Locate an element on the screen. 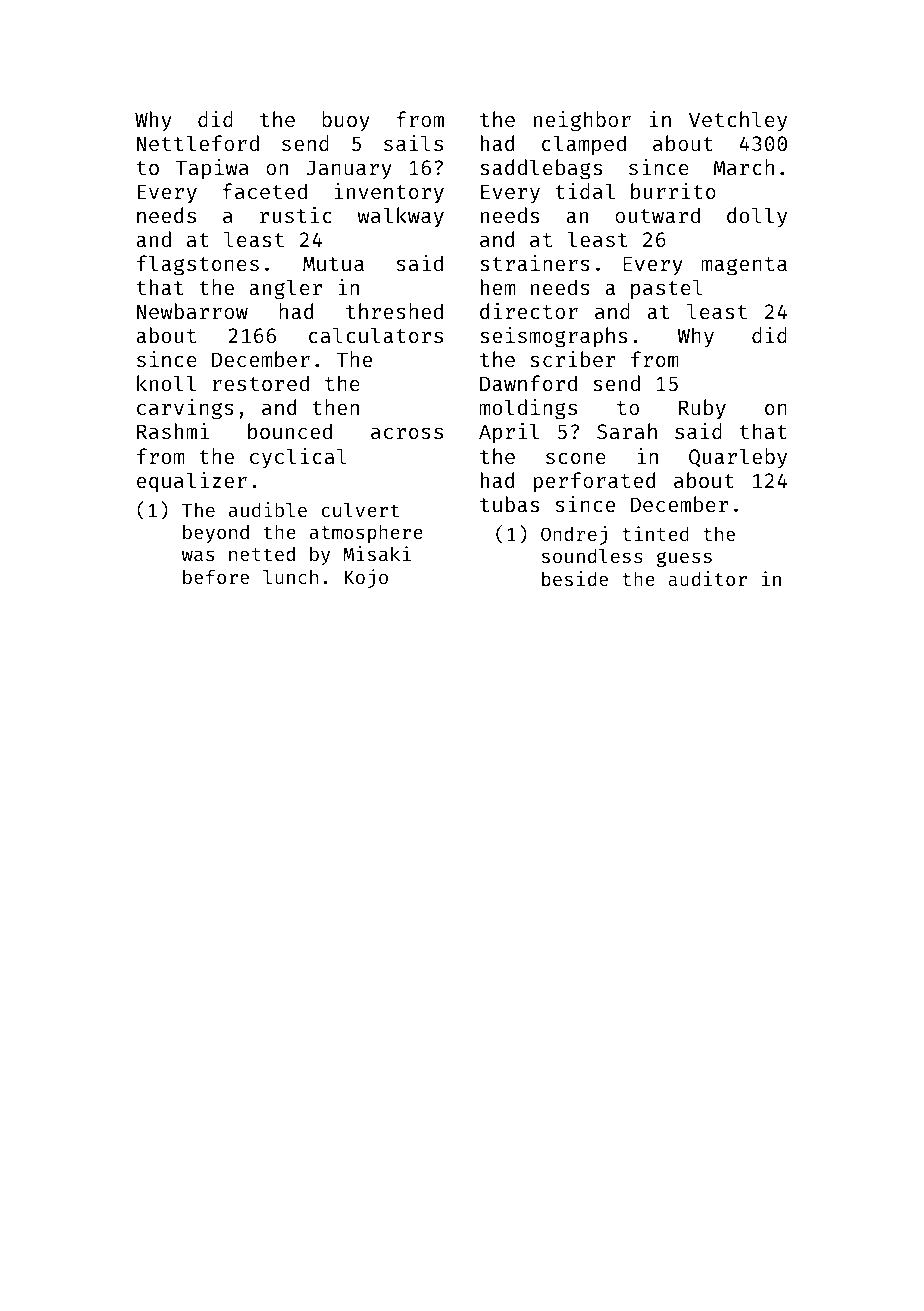 The width and height of the screenshot is (924, 1311). director is located at coordinates (529, 311).
